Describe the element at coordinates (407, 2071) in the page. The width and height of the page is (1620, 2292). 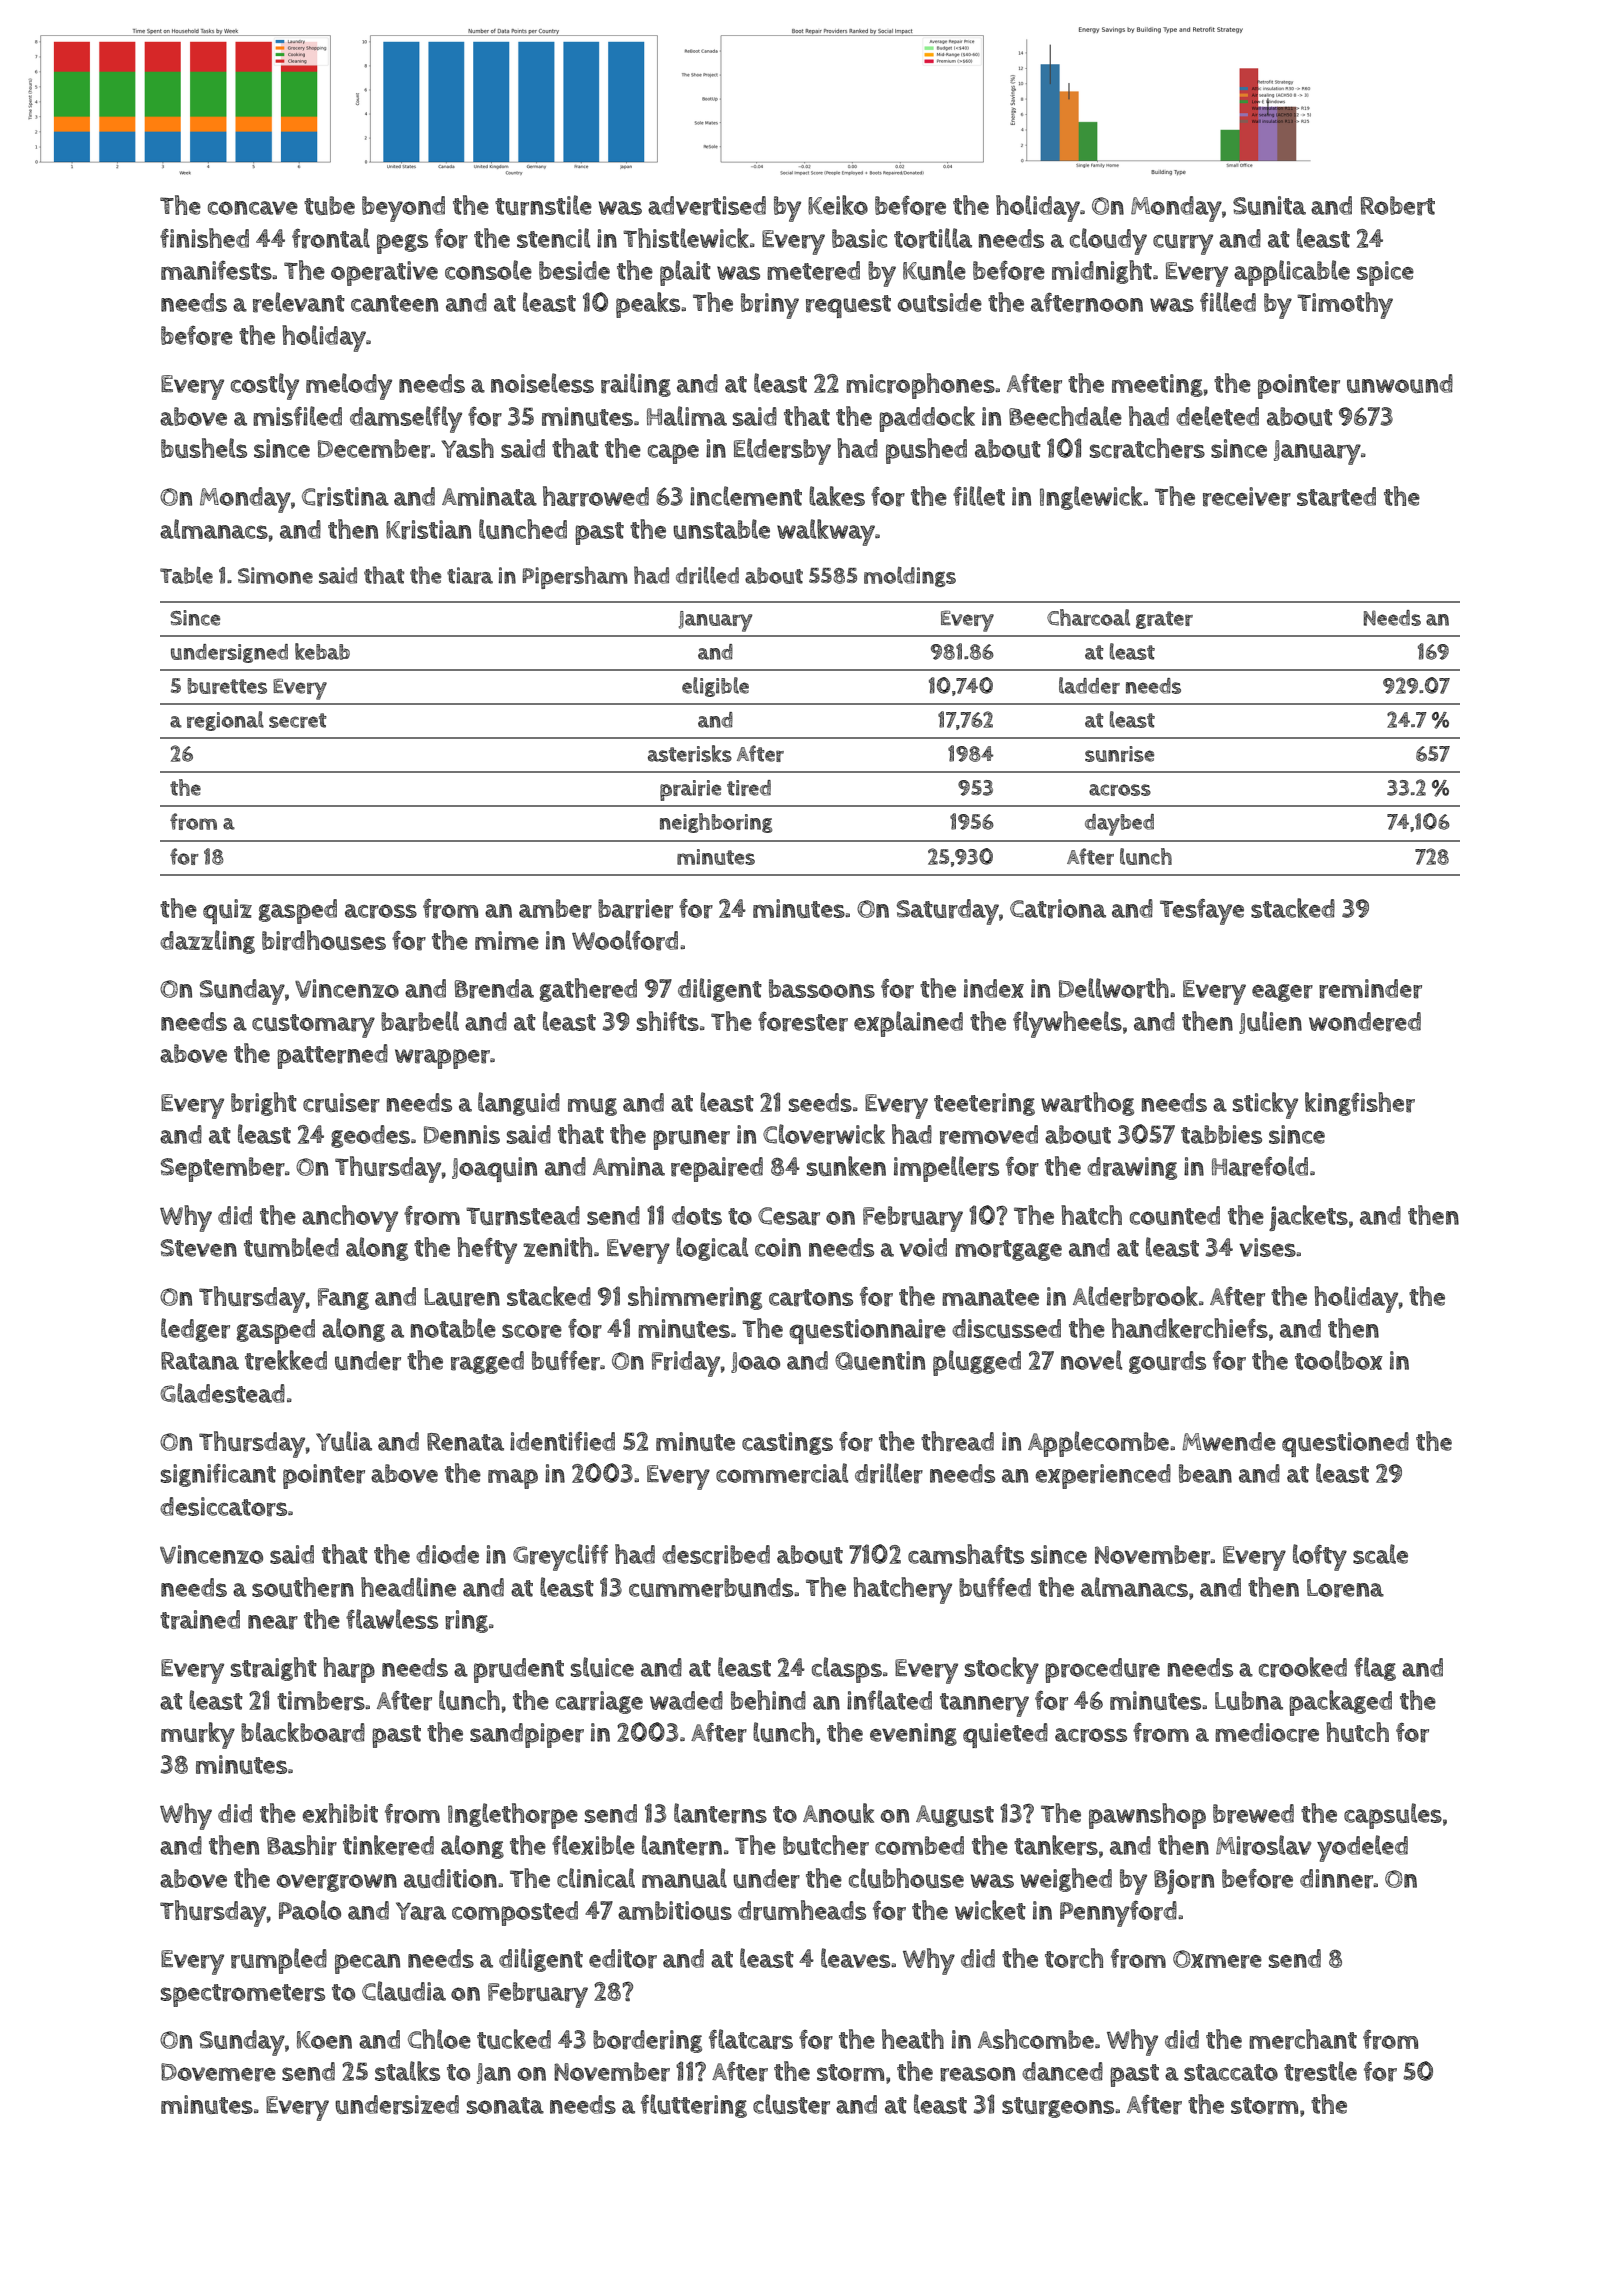
I see `stalks` at that location.
